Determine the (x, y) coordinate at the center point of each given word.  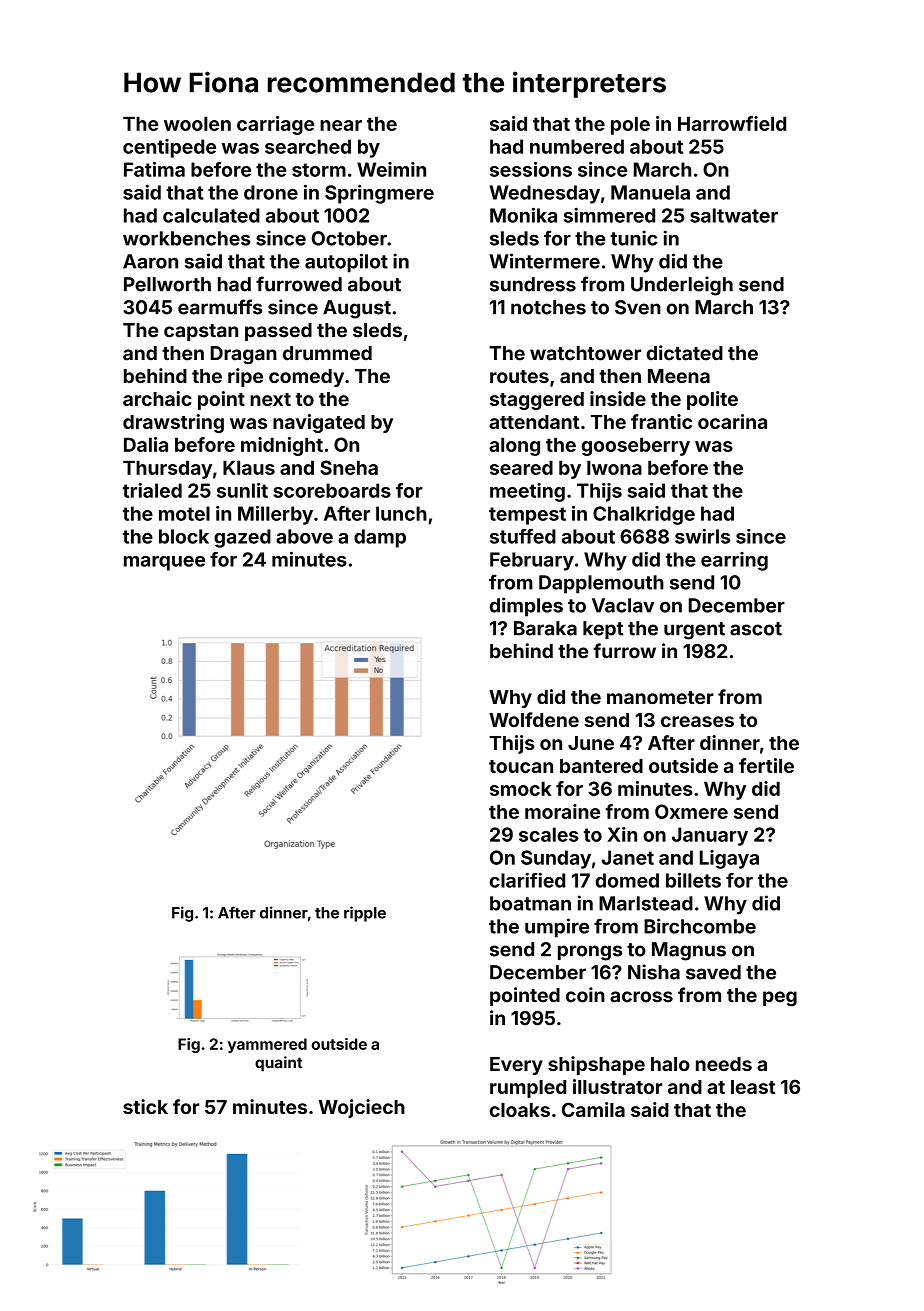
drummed (327, 353)
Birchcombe (700, 926)
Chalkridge (644, 515)
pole (630, 125)
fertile (766, 765)
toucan (521, 766)
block (184, 536)
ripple (365, 914)
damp (380, 538)
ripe (245, 377)
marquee (164, 563)
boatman (530, 903)
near (341, 125)
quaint (279, 1064)
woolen (197, 123)
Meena (679, 376)
